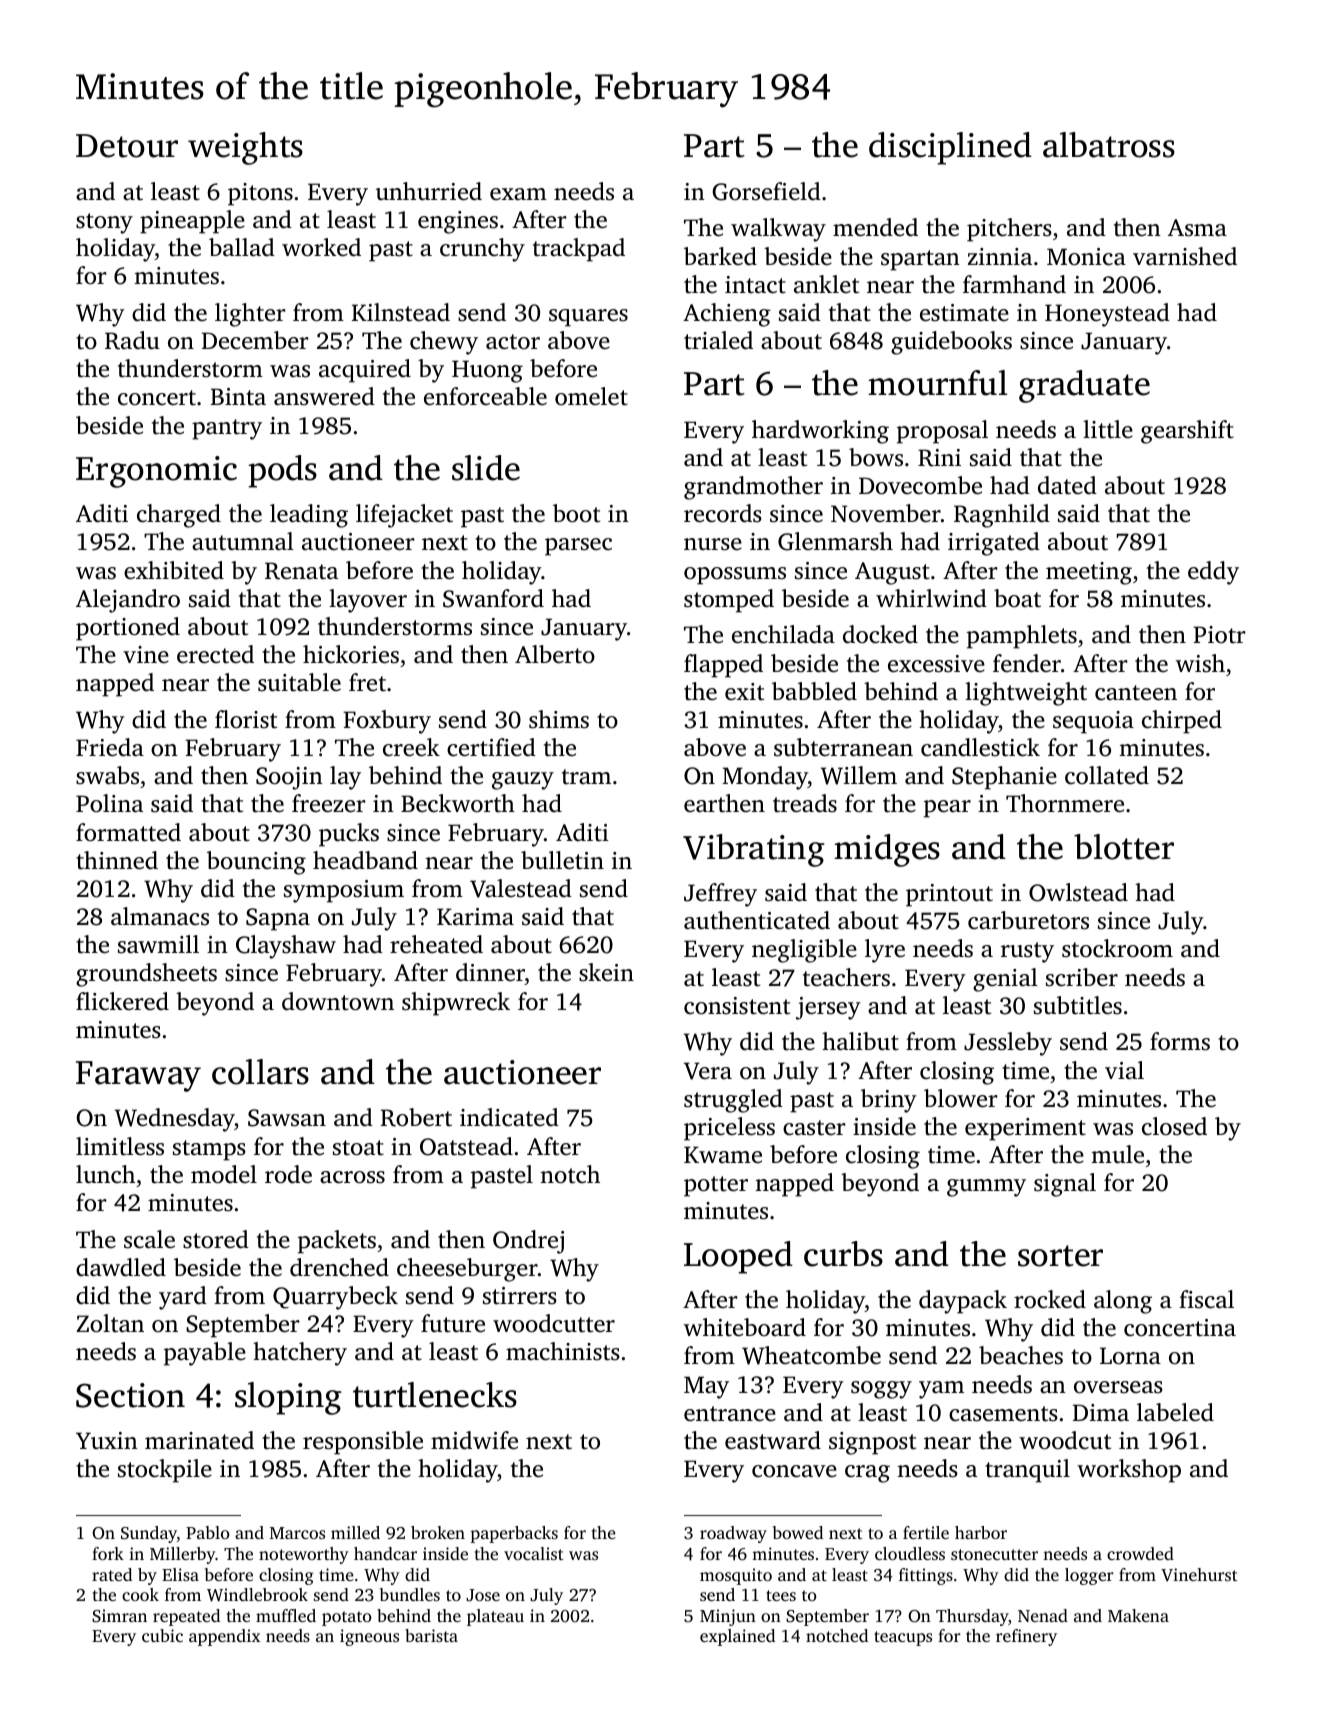  I want to click on mournful, so click(937, 383).
